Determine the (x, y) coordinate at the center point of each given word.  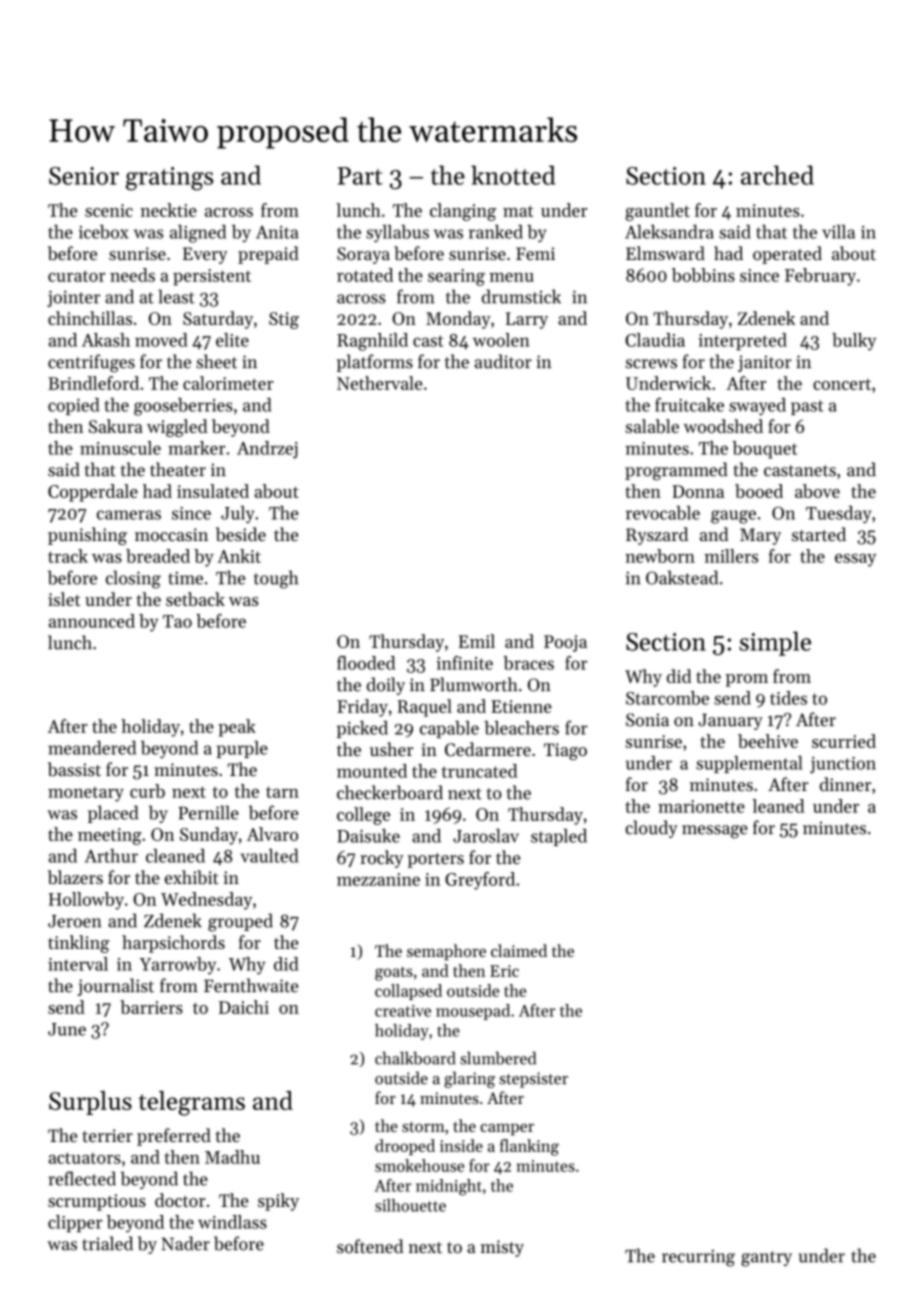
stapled (559, 837)
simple (775, 643)
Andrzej (267, 450)
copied (73, 406)
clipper (75, 1223)
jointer (73, 298)
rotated (365, 275)
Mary (760, 536)
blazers (75, 877)
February (820, 277)
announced (91, 621)
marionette (701, 806)
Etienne (521, 706)
